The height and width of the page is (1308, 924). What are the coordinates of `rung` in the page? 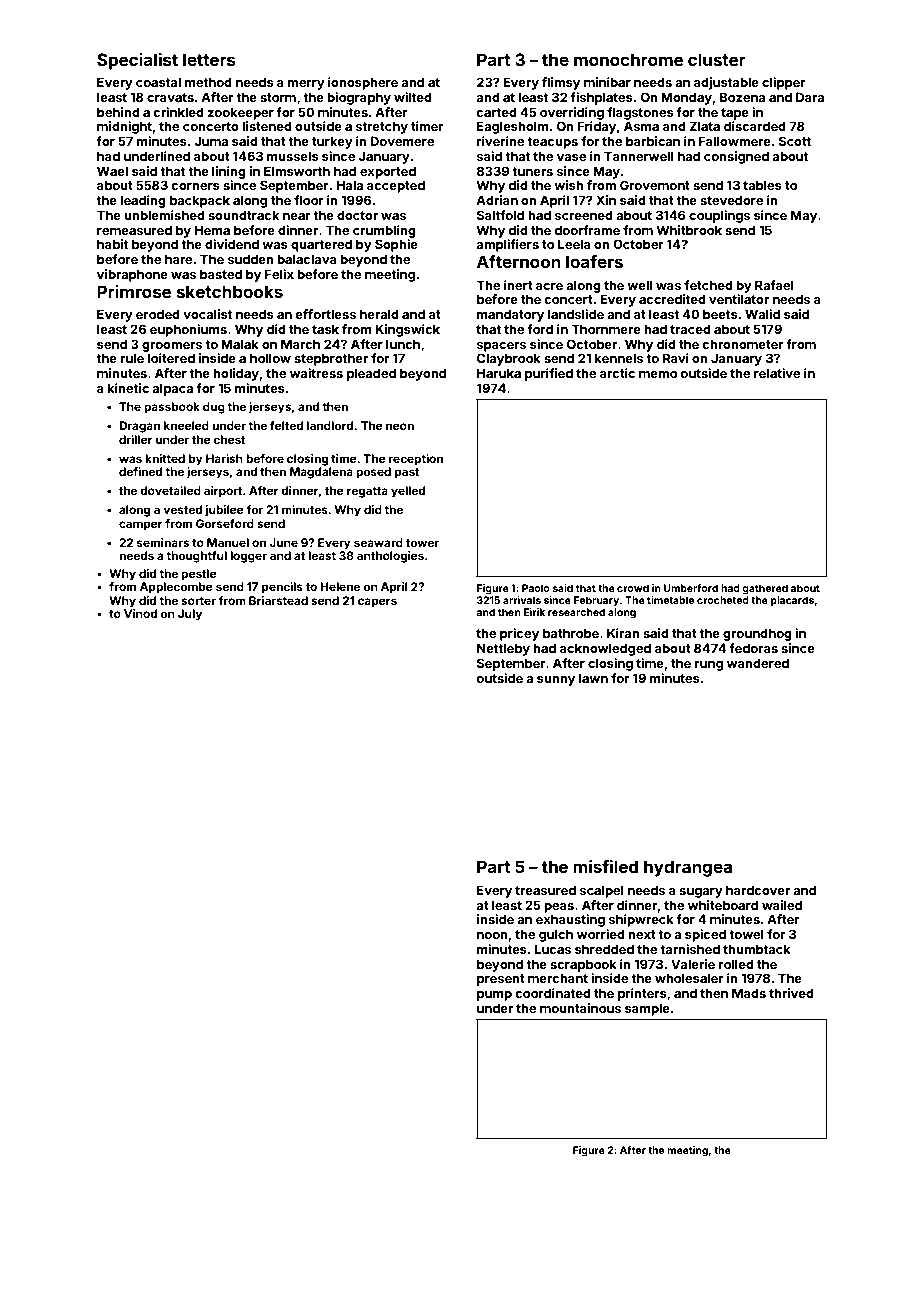 It's located at (709, 666).
